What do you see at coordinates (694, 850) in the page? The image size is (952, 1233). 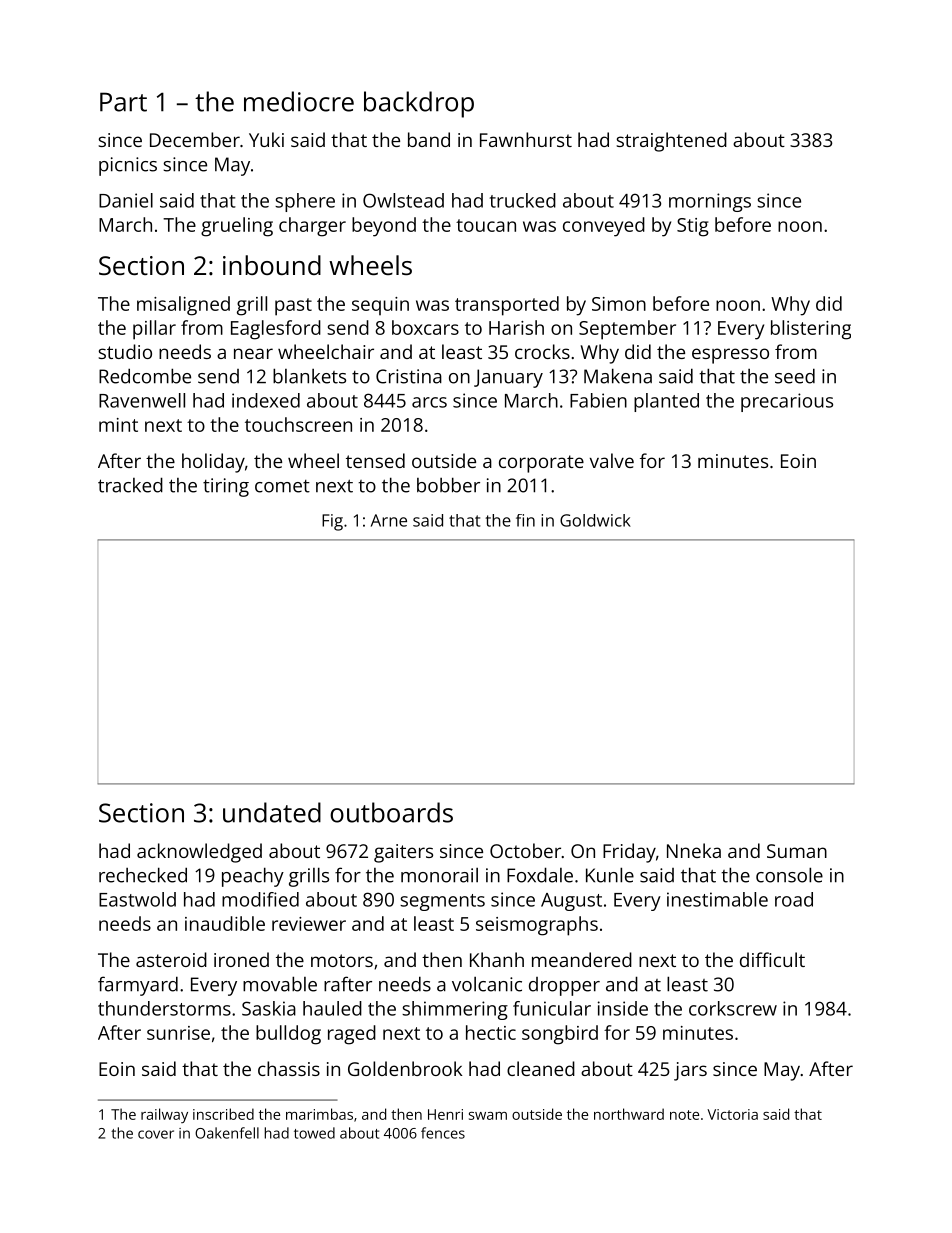 I see `Nneka` at bounding box center [694, 850].
